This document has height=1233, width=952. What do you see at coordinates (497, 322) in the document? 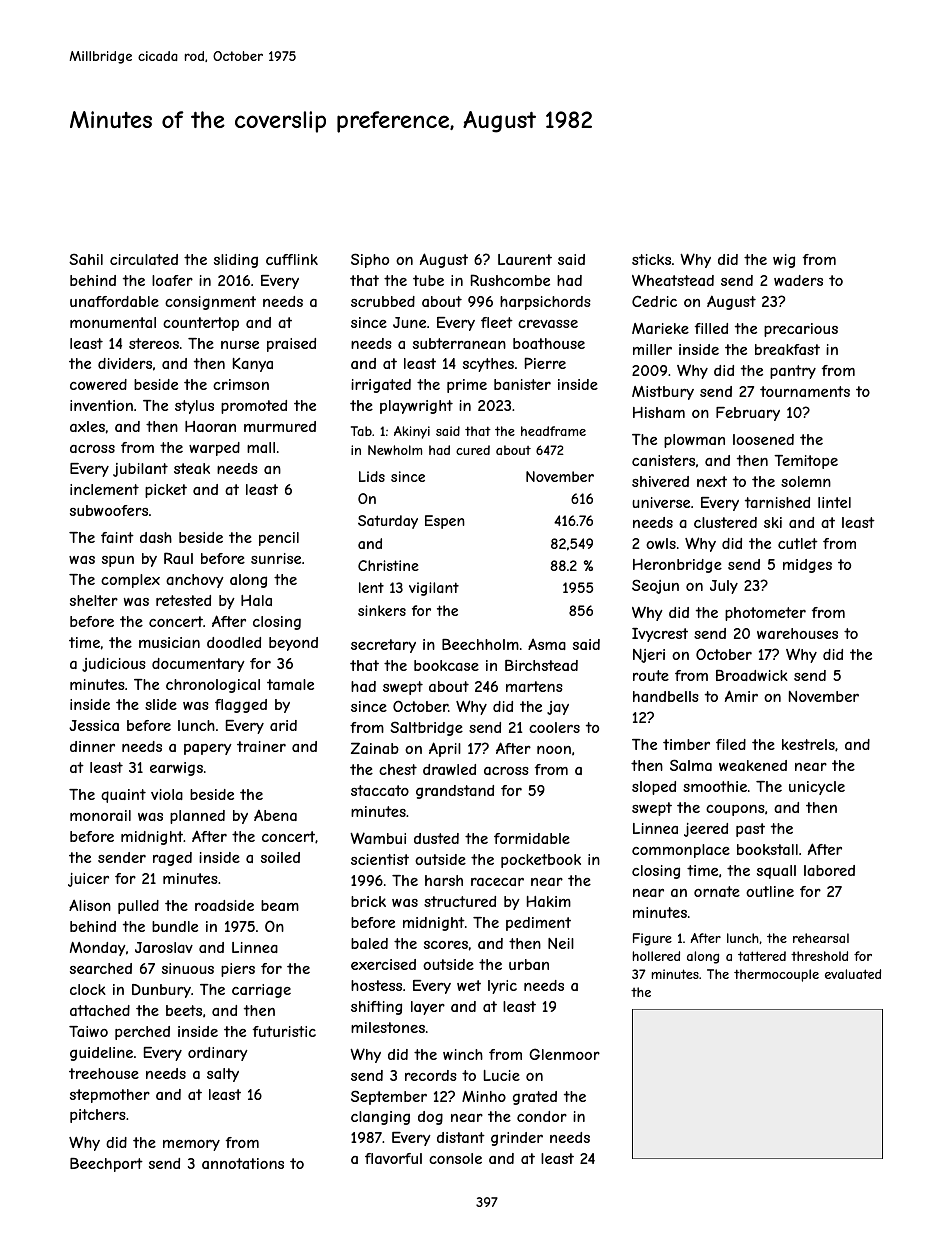
I see `fleet` at bounding box center [497, 322].
